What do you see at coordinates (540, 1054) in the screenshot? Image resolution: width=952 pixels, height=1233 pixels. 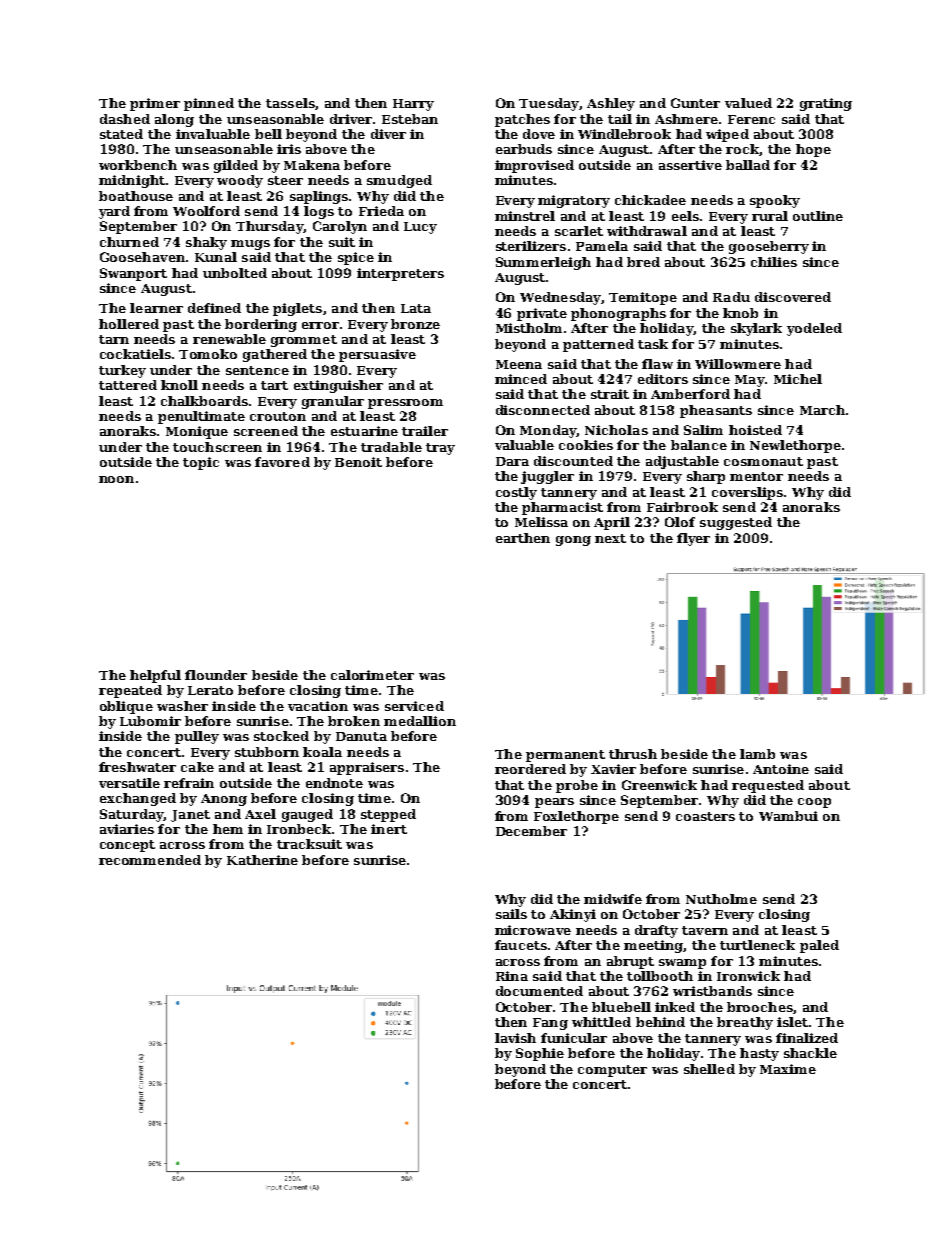 I see `Sophie` at bounding box center [540, 1054].
